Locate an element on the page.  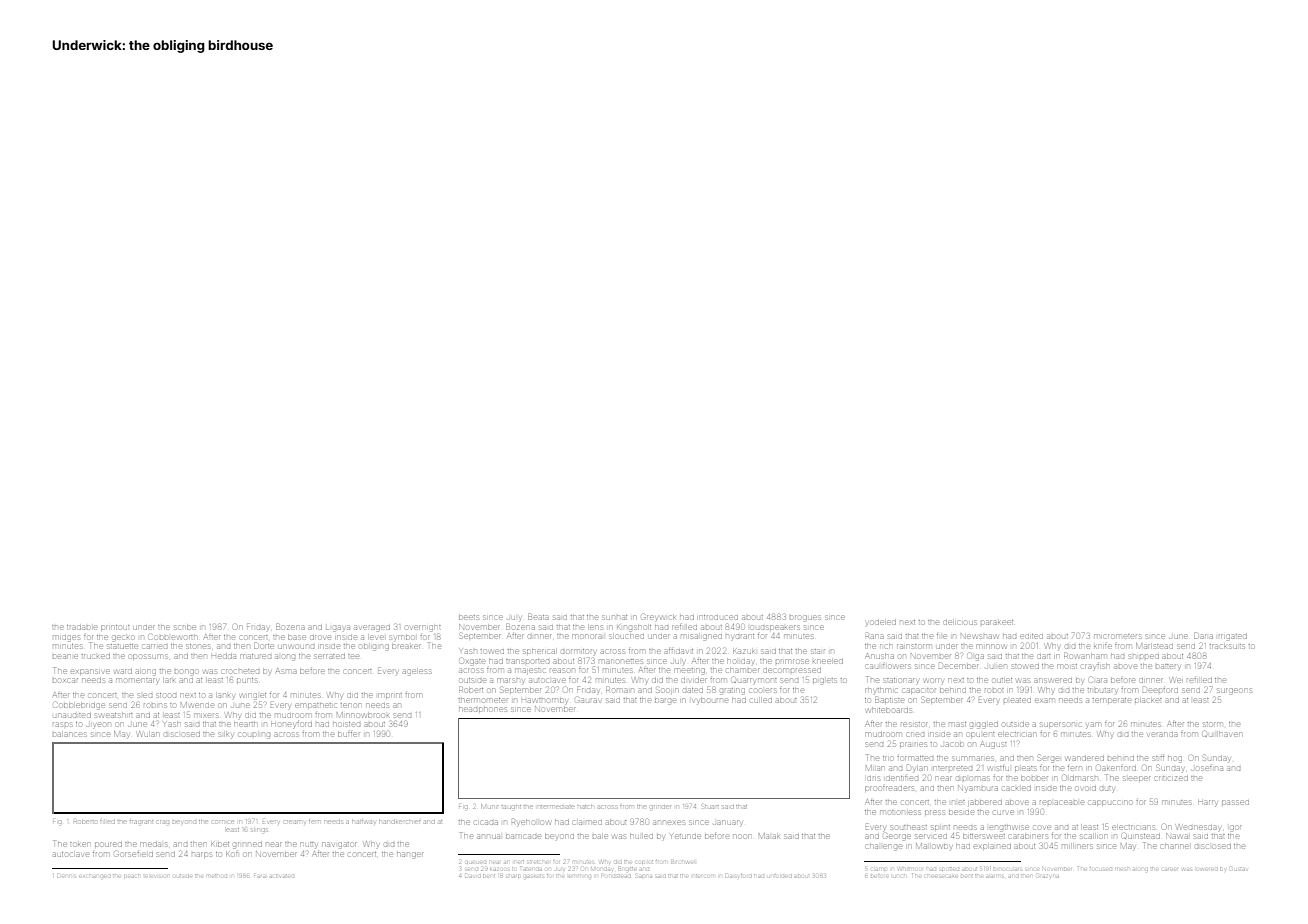
bobber is located at coordinates (1034, 778).
